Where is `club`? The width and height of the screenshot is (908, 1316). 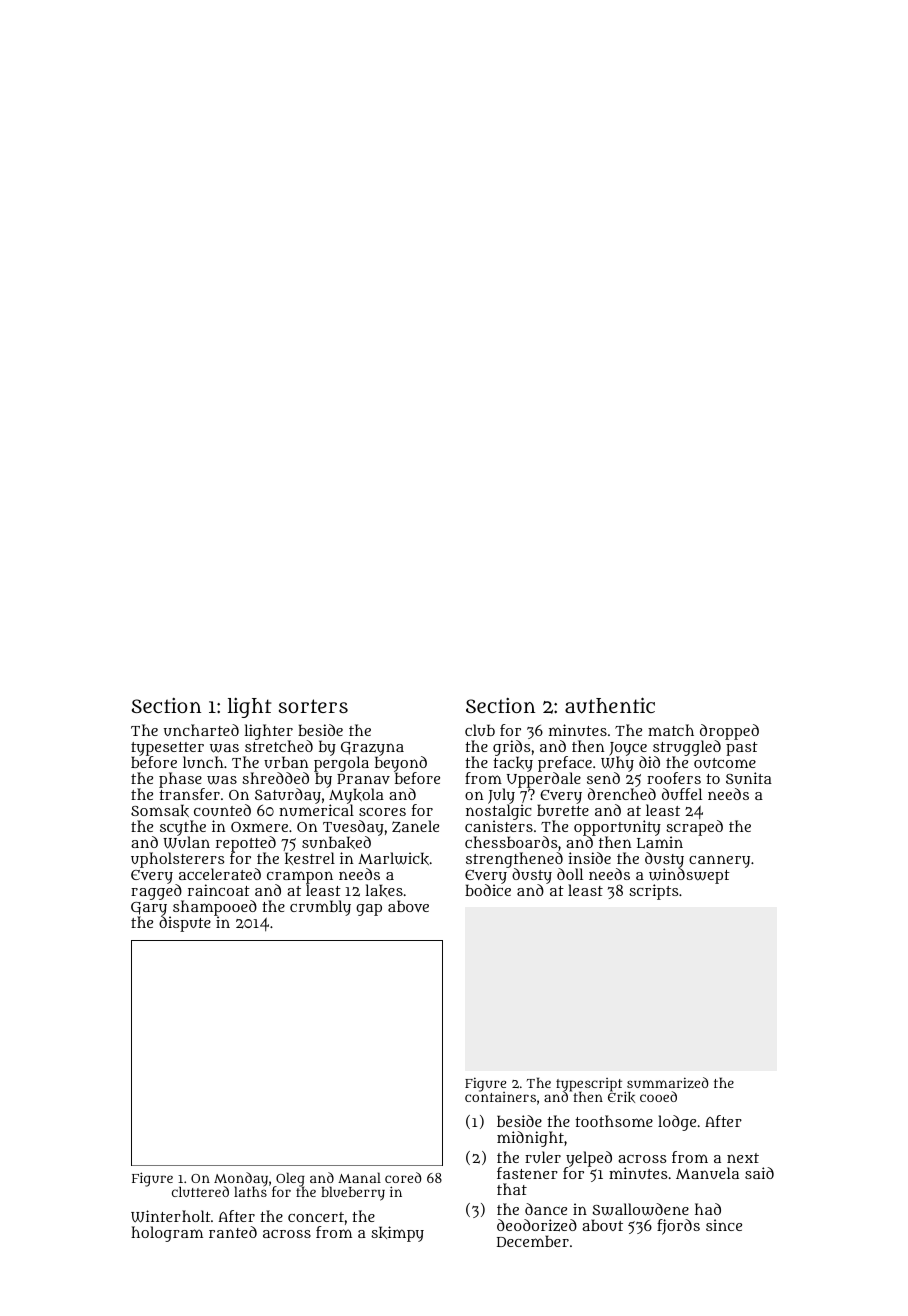 club is located at coordinates (480, 730).
